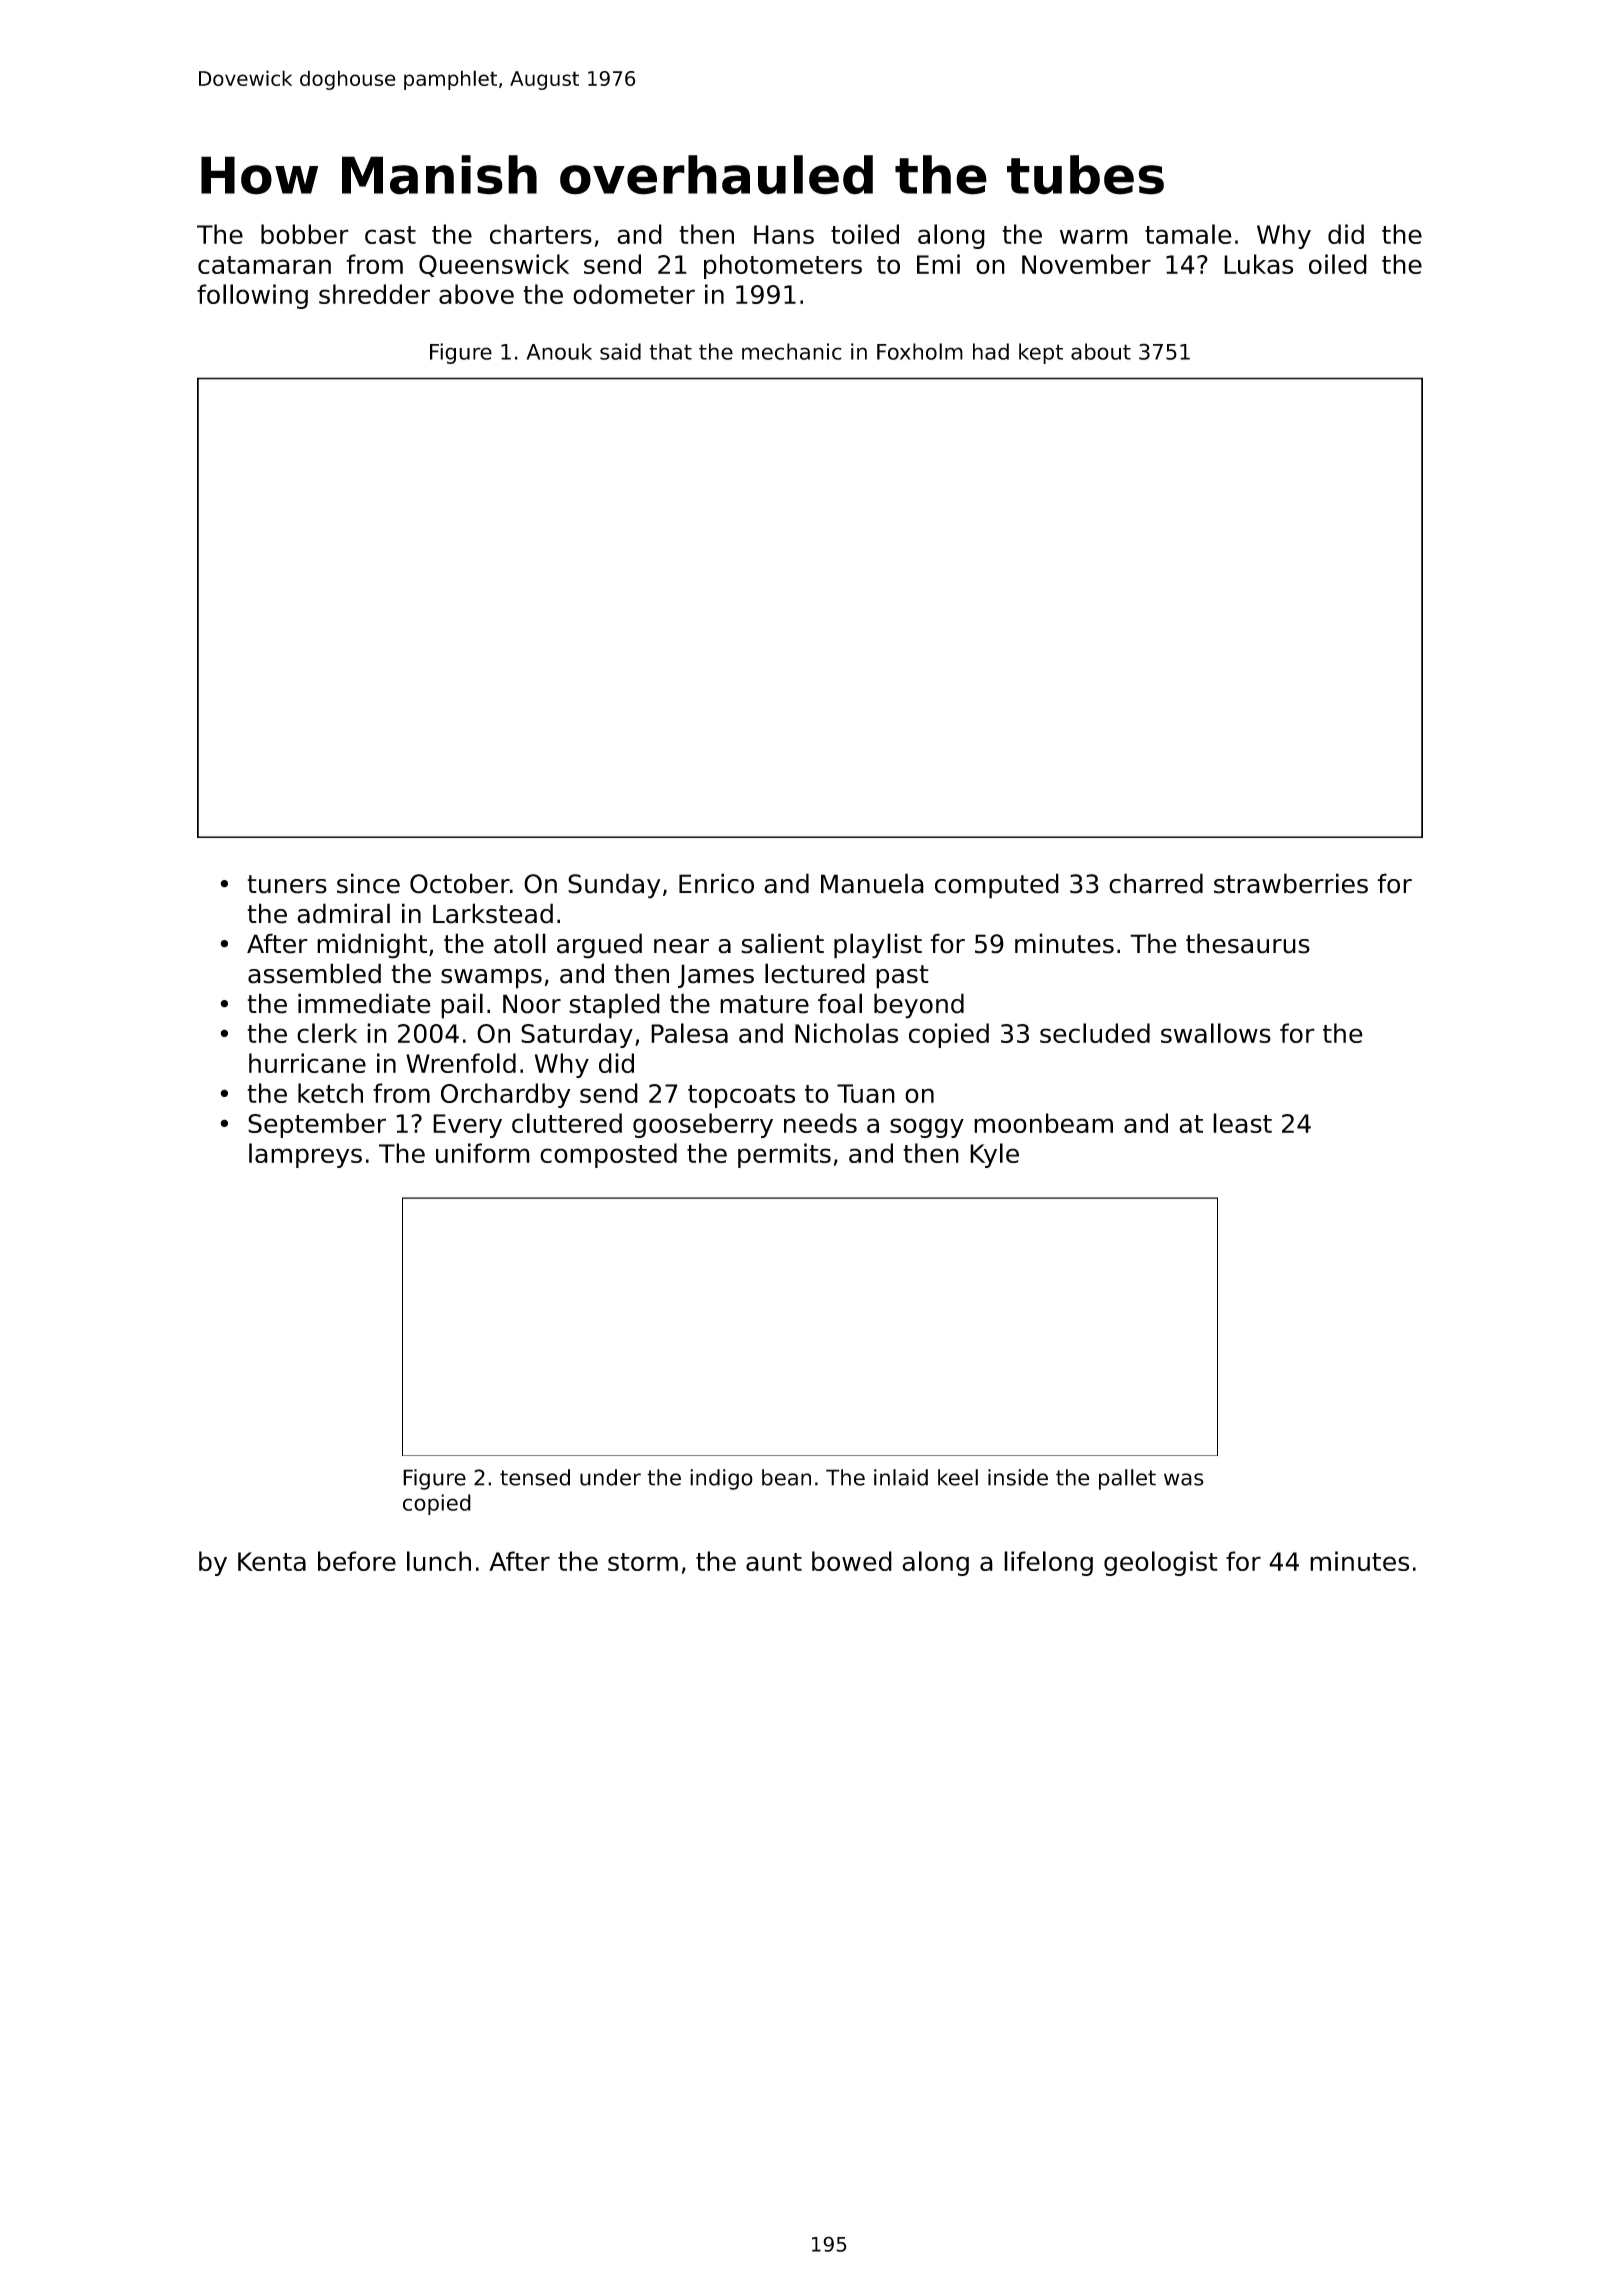  I want to click on bobber, so click(305, 234).
